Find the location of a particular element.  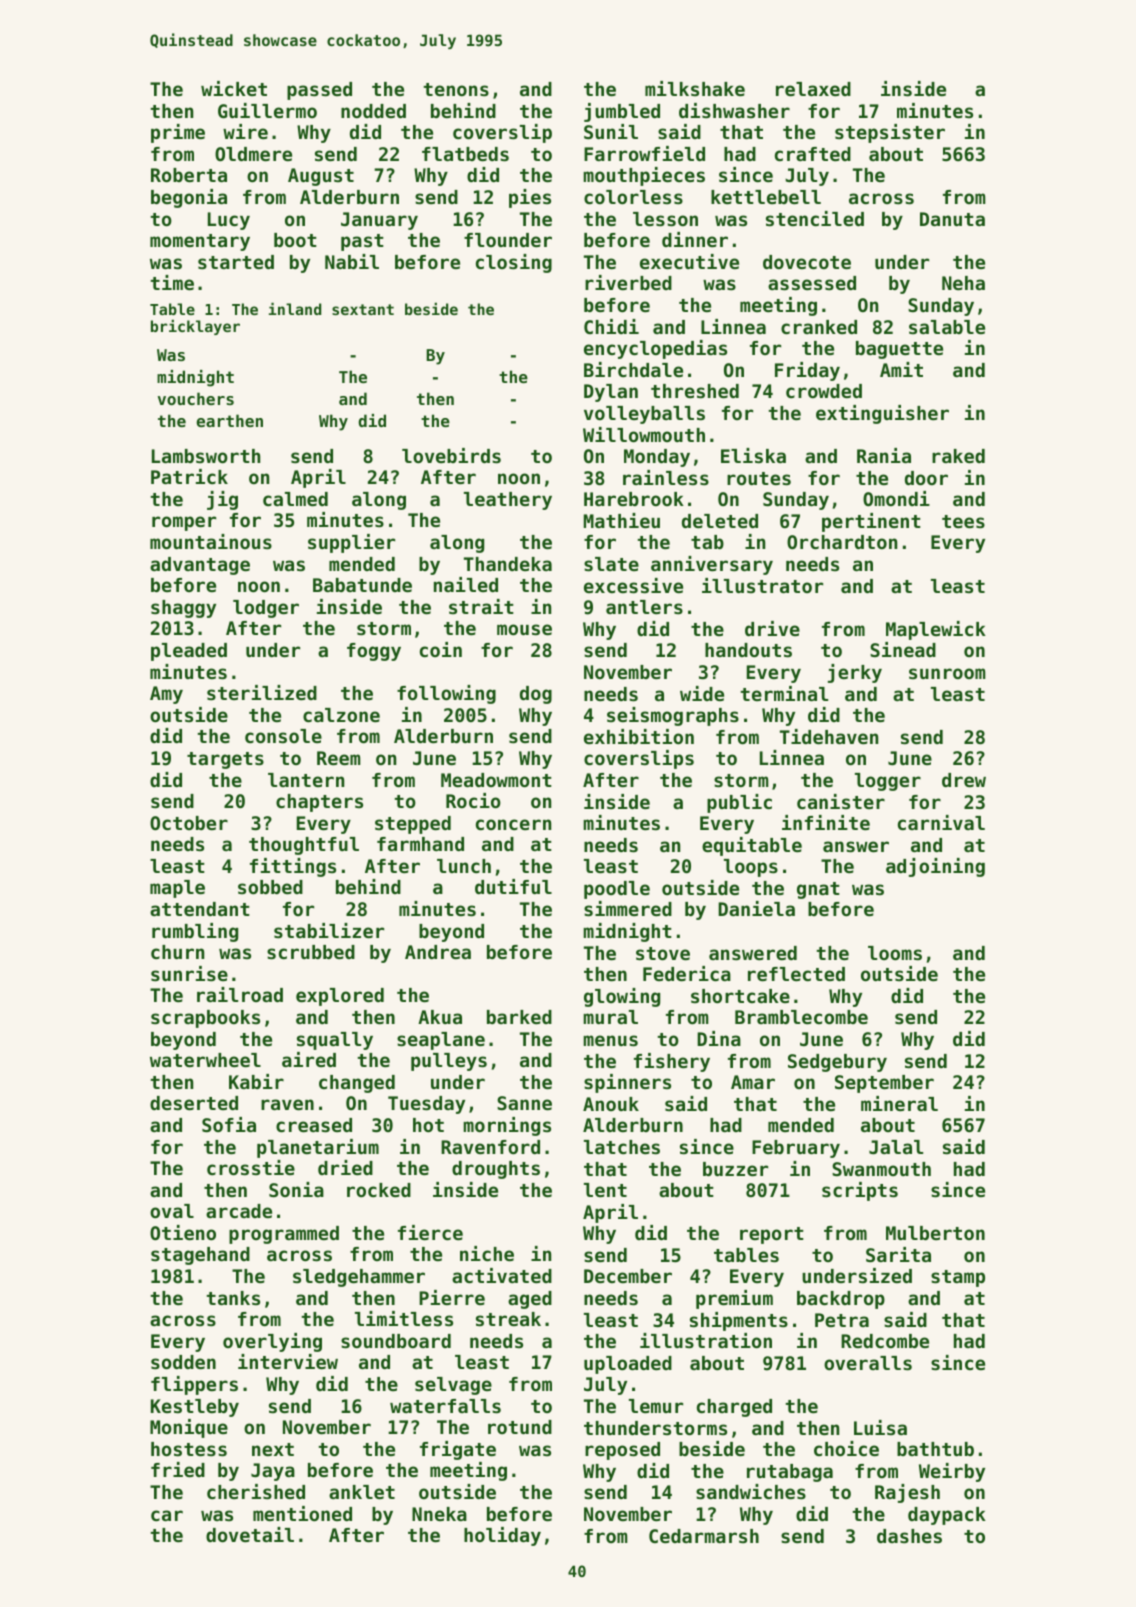

dishwasher is located at coordinates (734, 111).
